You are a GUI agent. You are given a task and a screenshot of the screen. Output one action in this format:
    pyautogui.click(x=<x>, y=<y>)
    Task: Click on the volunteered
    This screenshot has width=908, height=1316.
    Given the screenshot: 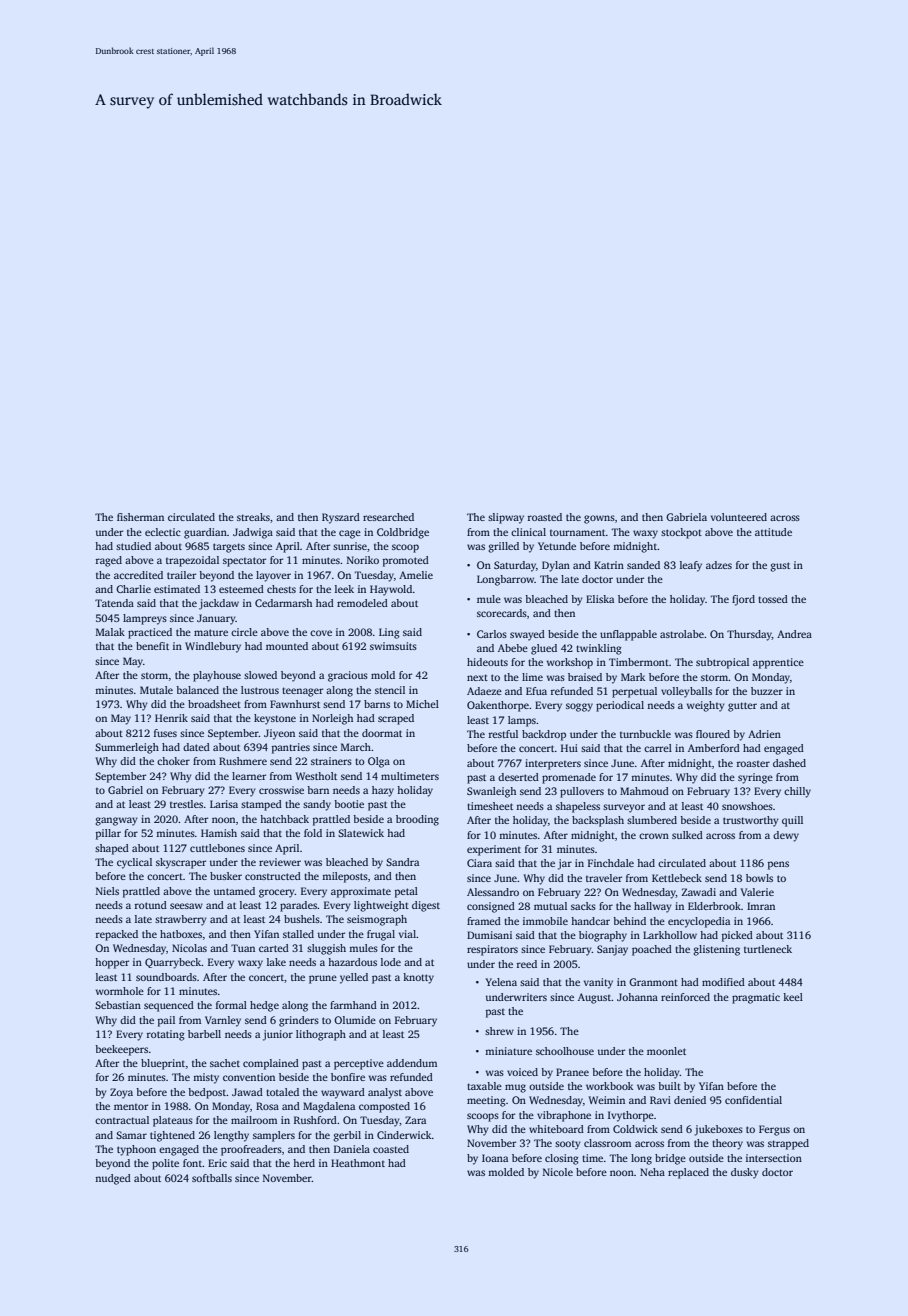 What is the action you would take?
    pyautogui.click(x=739, y=517)
